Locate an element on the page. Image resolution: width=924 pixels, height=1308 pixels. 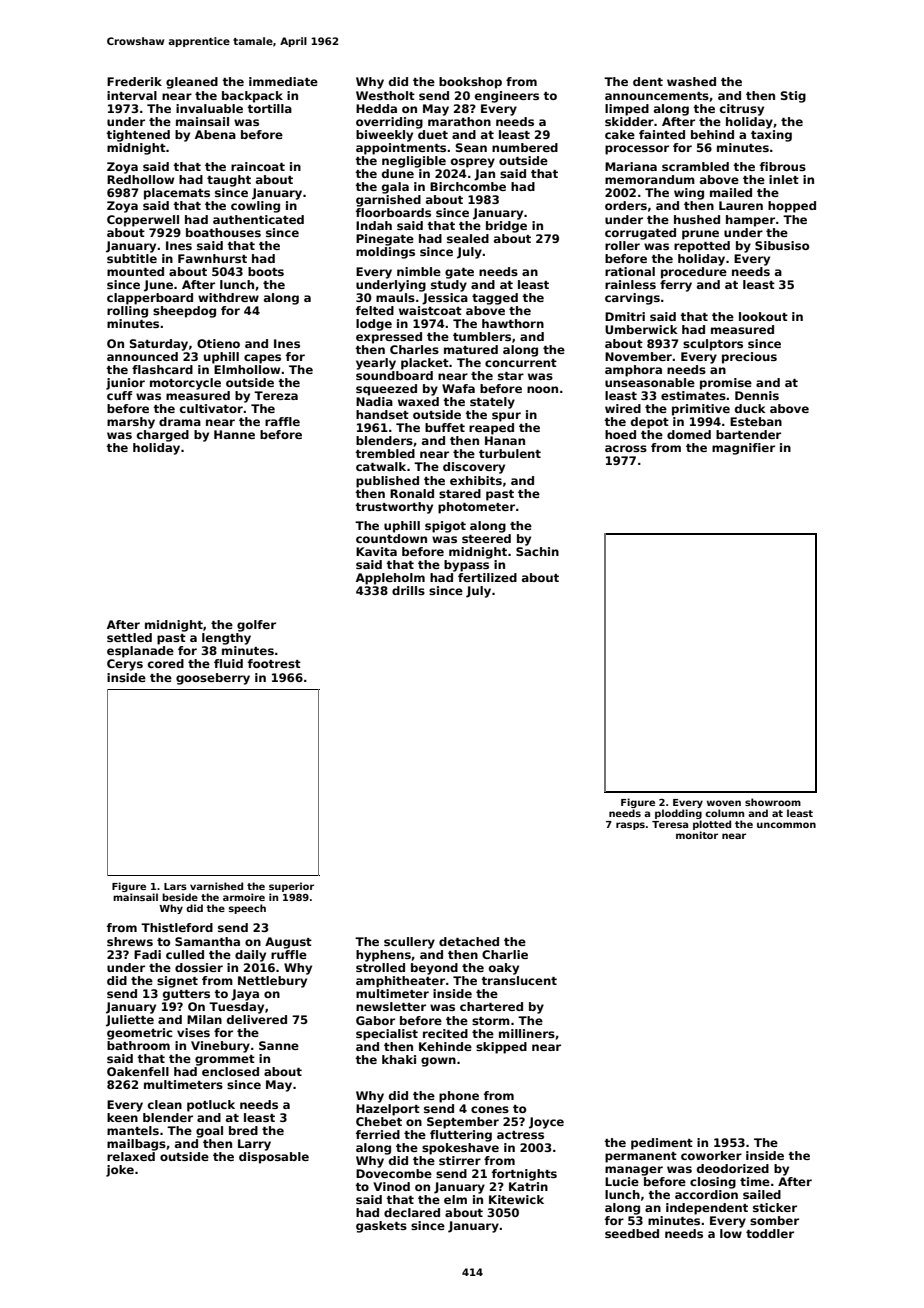
joke is located at coordinates (120, 1171).
